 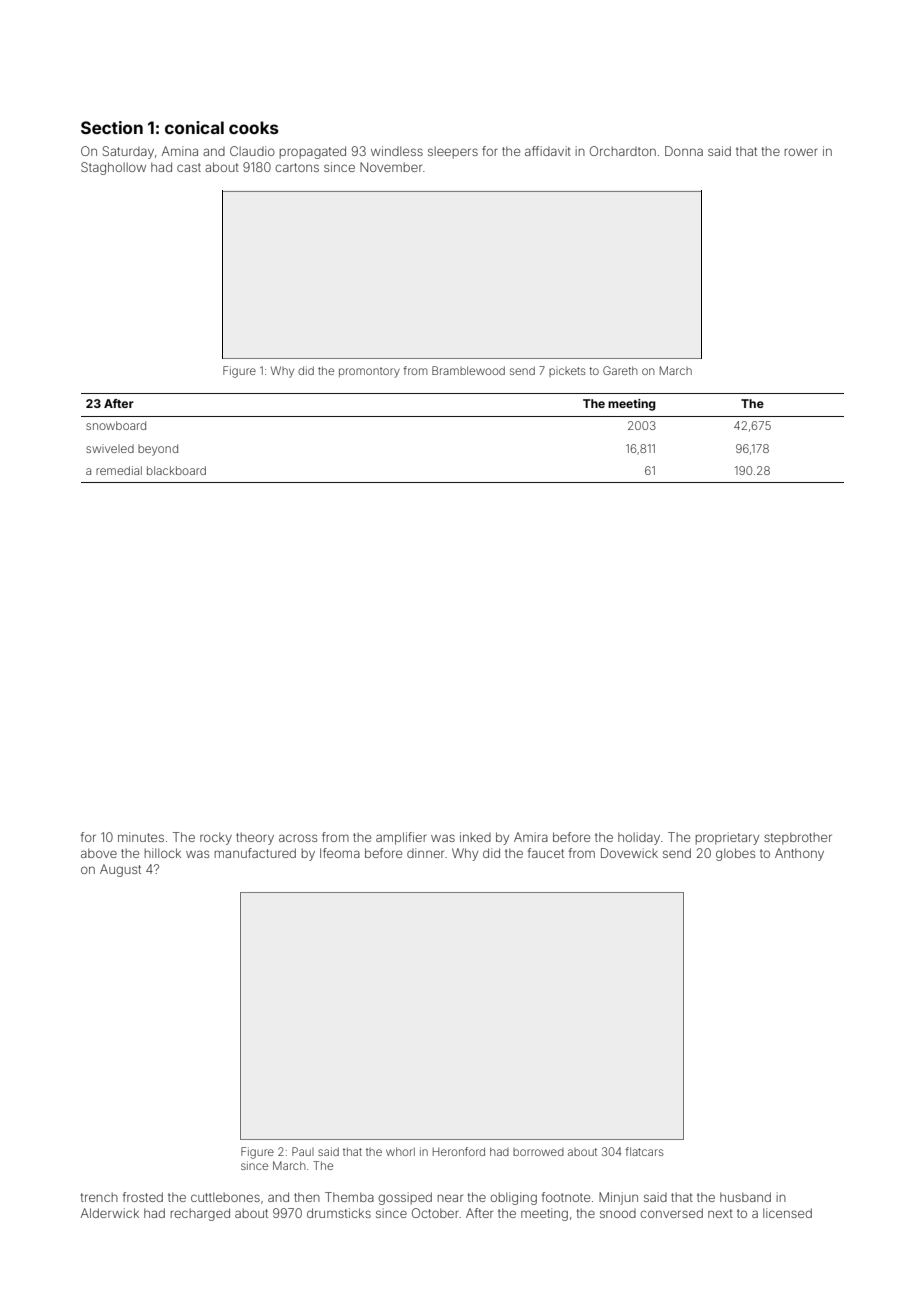 What do you see at coordinates (620, 370) in the page?
I see `Gareth` at bounding box center [620, 370].
